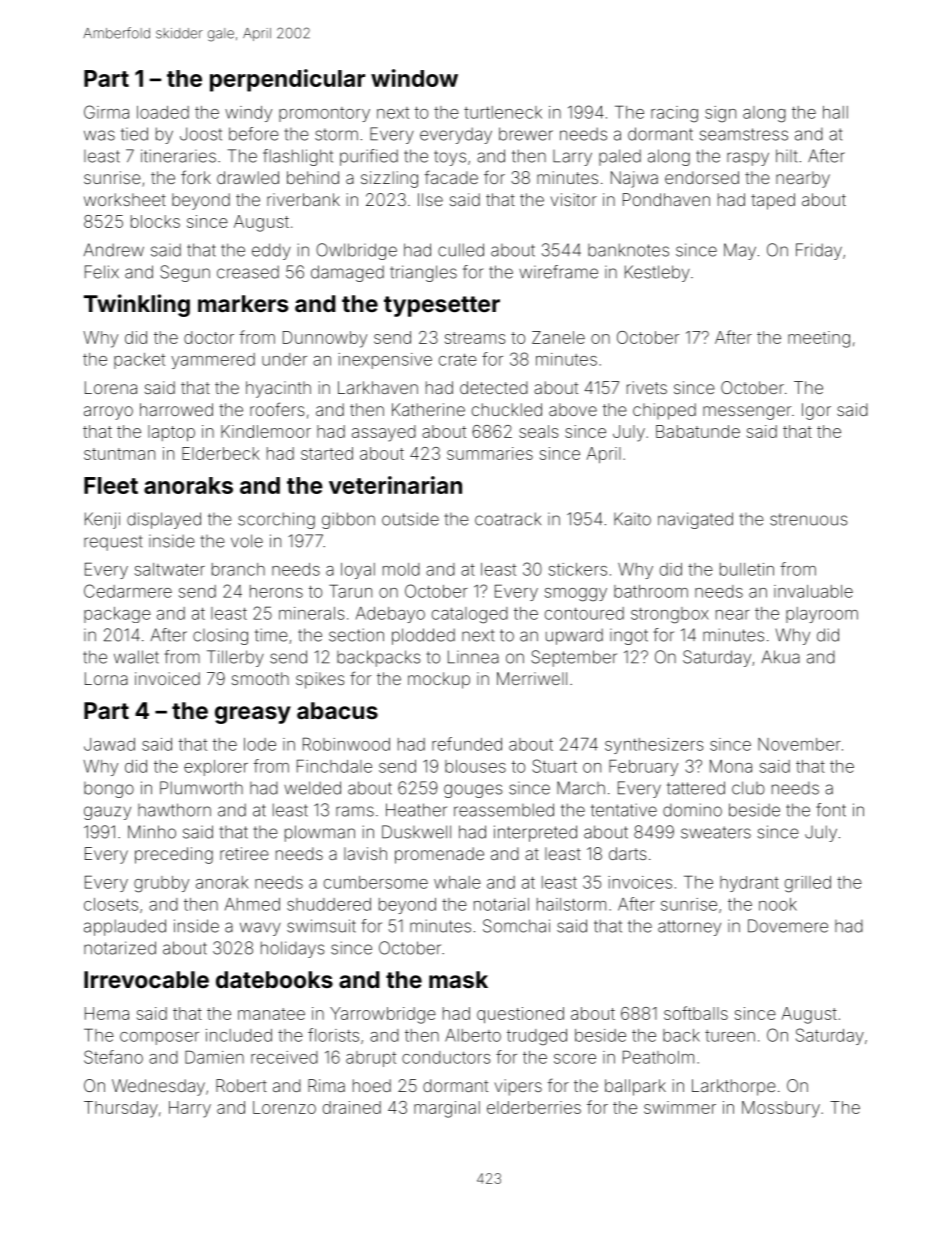 The height and width of the document is (1233, 952). Describe the element at coordinates (808, 519) in the document. I see `strenuous` at that location.
